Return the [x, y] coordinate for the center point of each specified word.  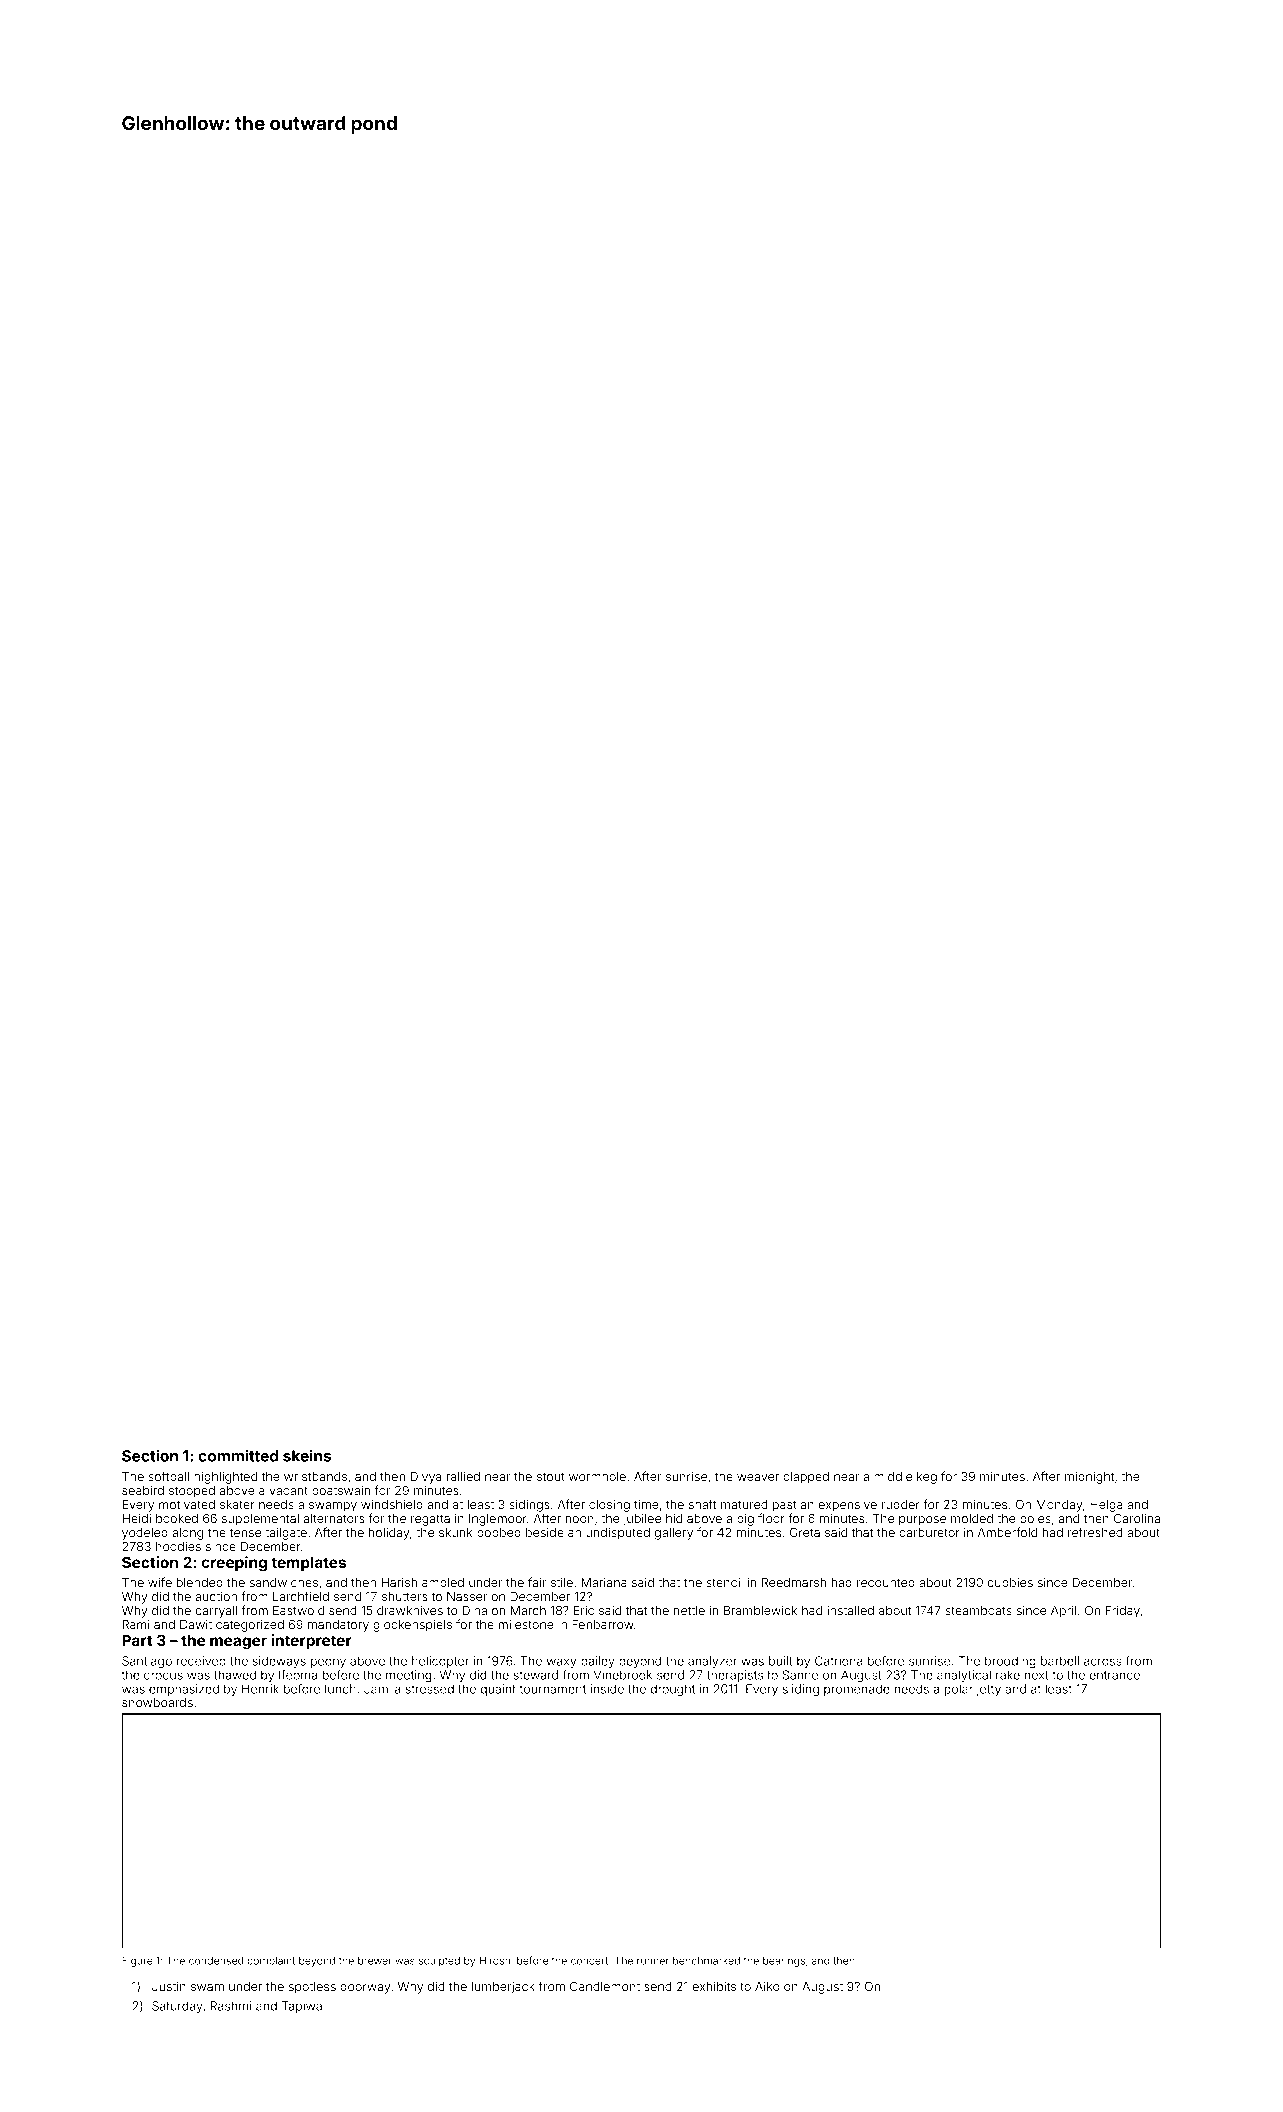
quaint [498, 1690]
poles [1035, 1520]
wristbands [315, 1476]
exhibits [714, 1986]
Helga [1106, 1506]
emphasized [184, 1690]
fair [537, 1582]
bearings [784, 1962]
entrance [1114, 1675]
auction [216, 1596]
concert [589, 1961]
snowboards [157, 1702]
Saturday [177, 2007]
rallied [463, 1476]
